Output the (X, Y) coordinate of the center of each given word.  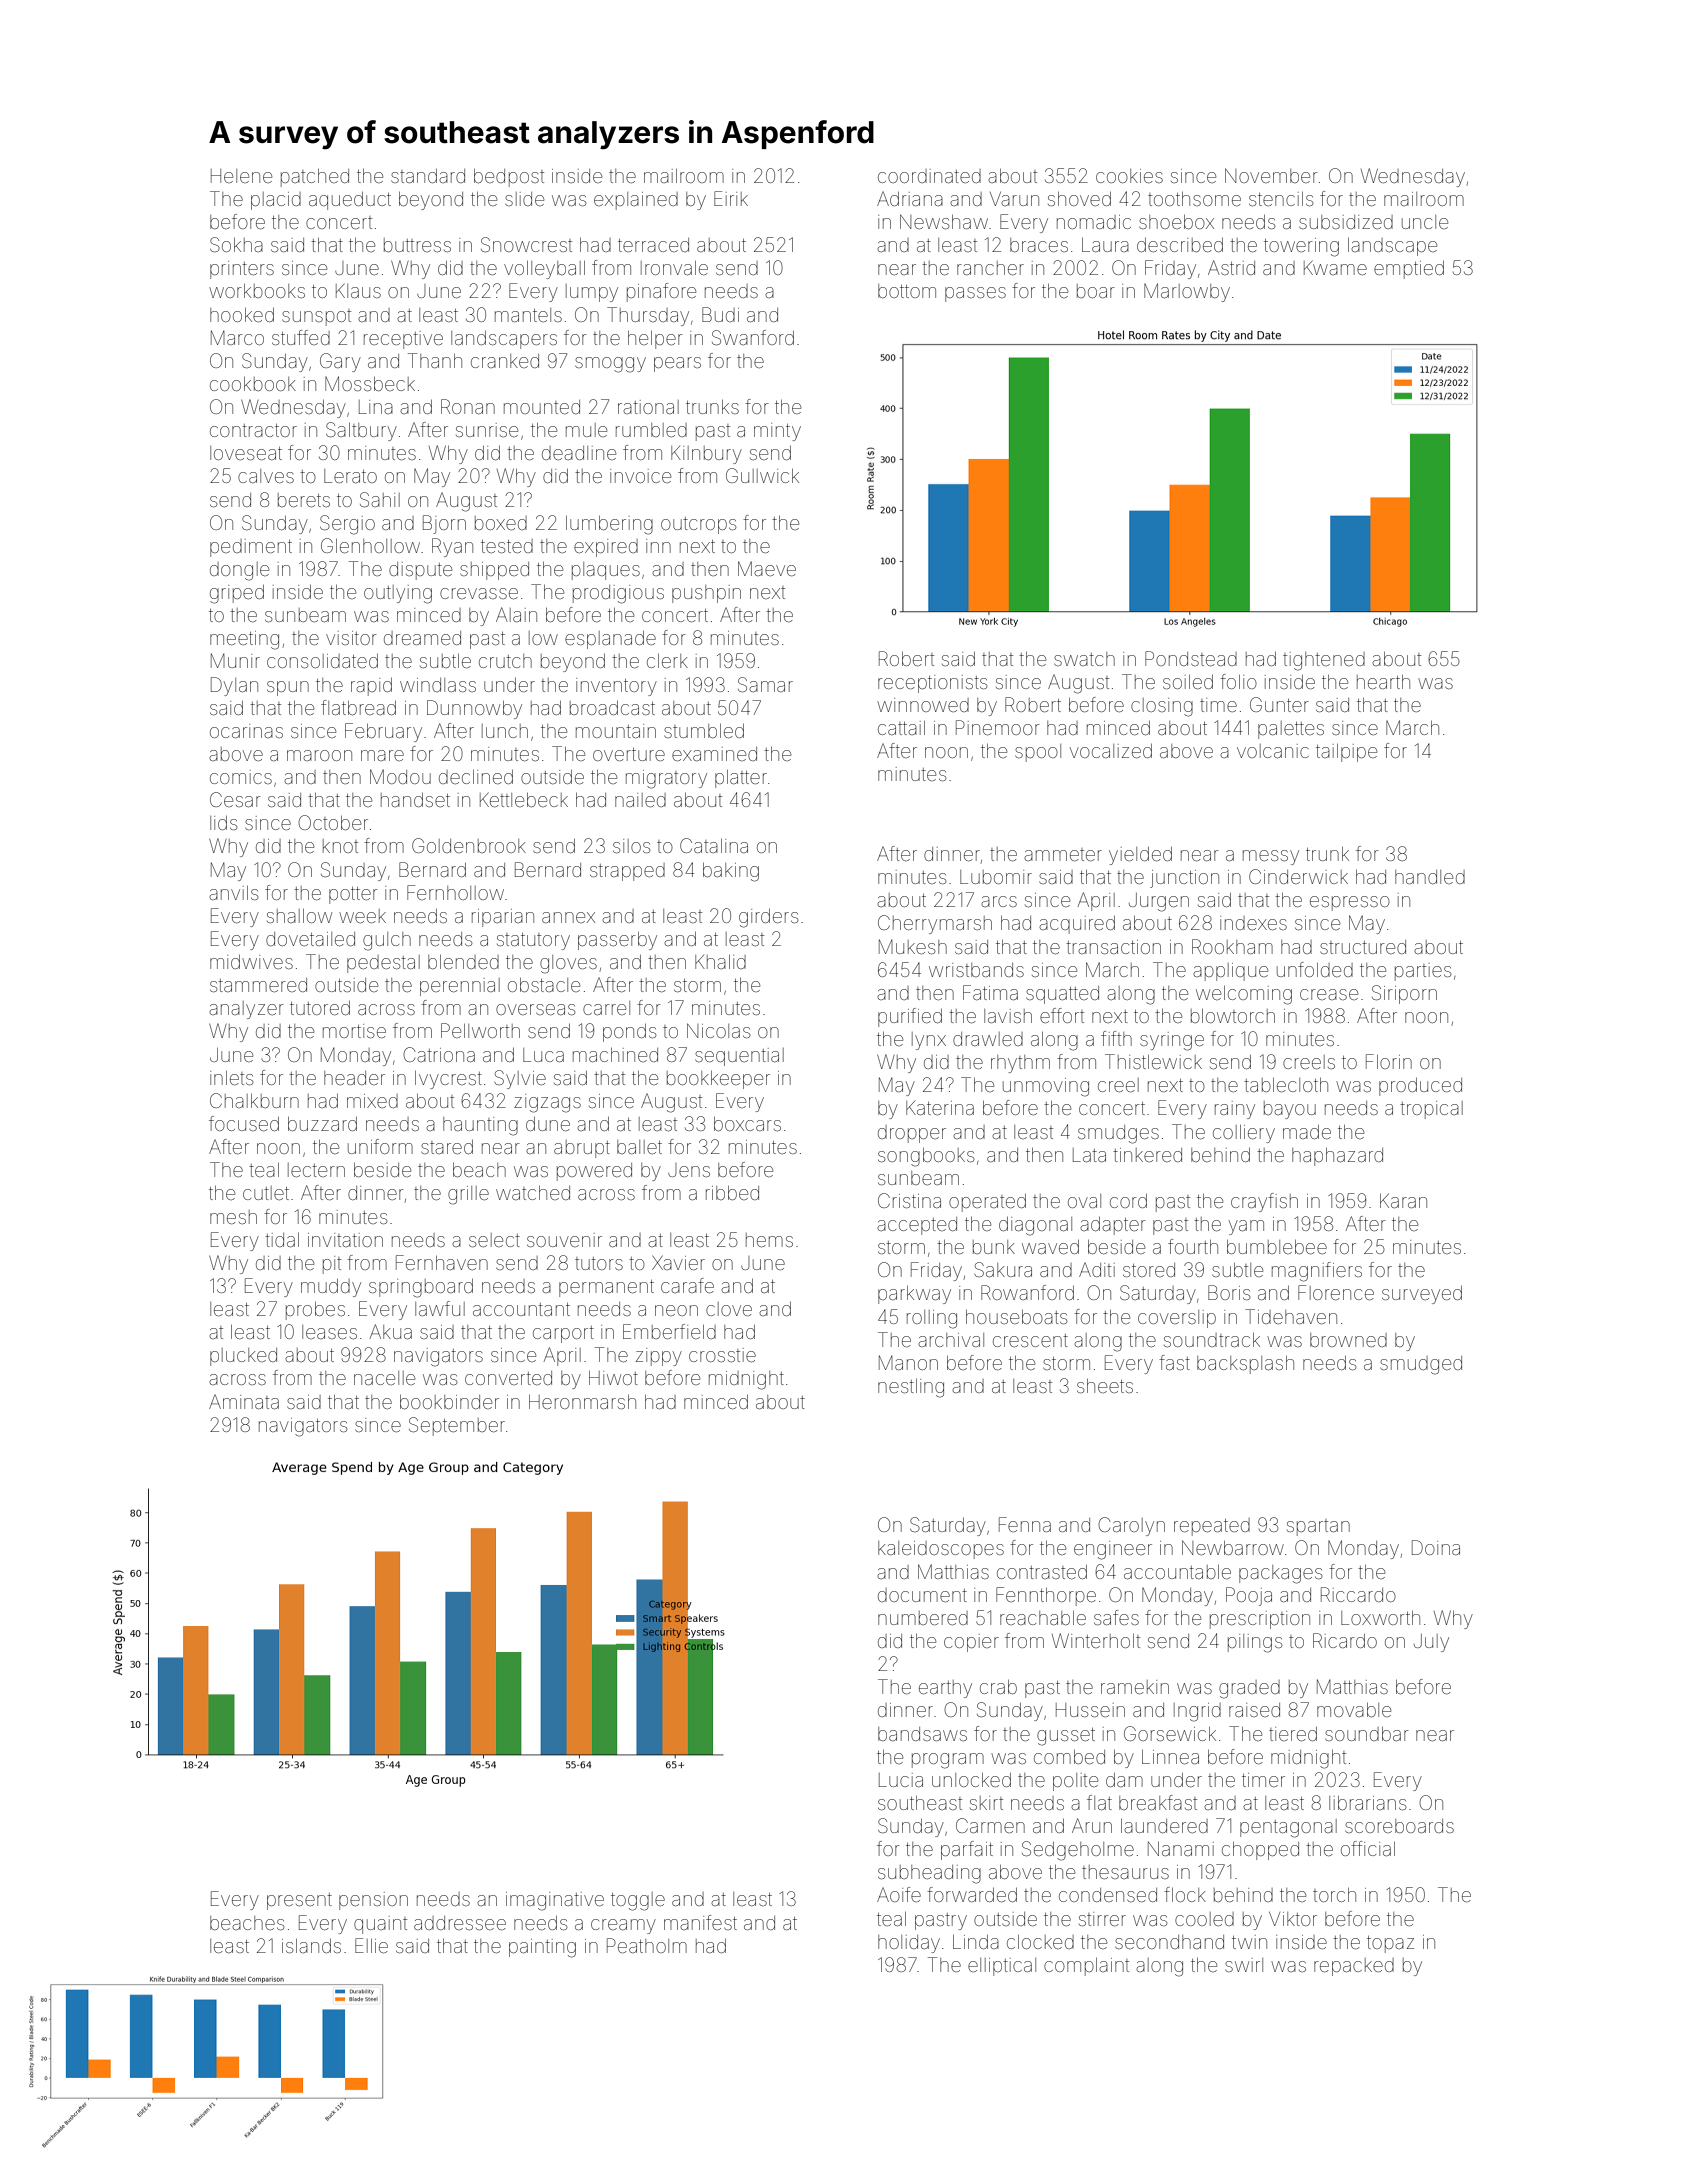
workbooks (257, 291)
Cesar (235, 799)
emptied (1409, 270)
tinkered (1147, 1155)
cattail (901, 728)
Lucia (901, 1780)
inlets (231, 1078)
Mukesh (913, 946)
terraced (653, 245)
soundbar (1367, 1734)
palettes (1291, 730)
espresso (1350, 903)
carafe (687, 1285)
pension (373, 1901)
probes (315, 1311)
